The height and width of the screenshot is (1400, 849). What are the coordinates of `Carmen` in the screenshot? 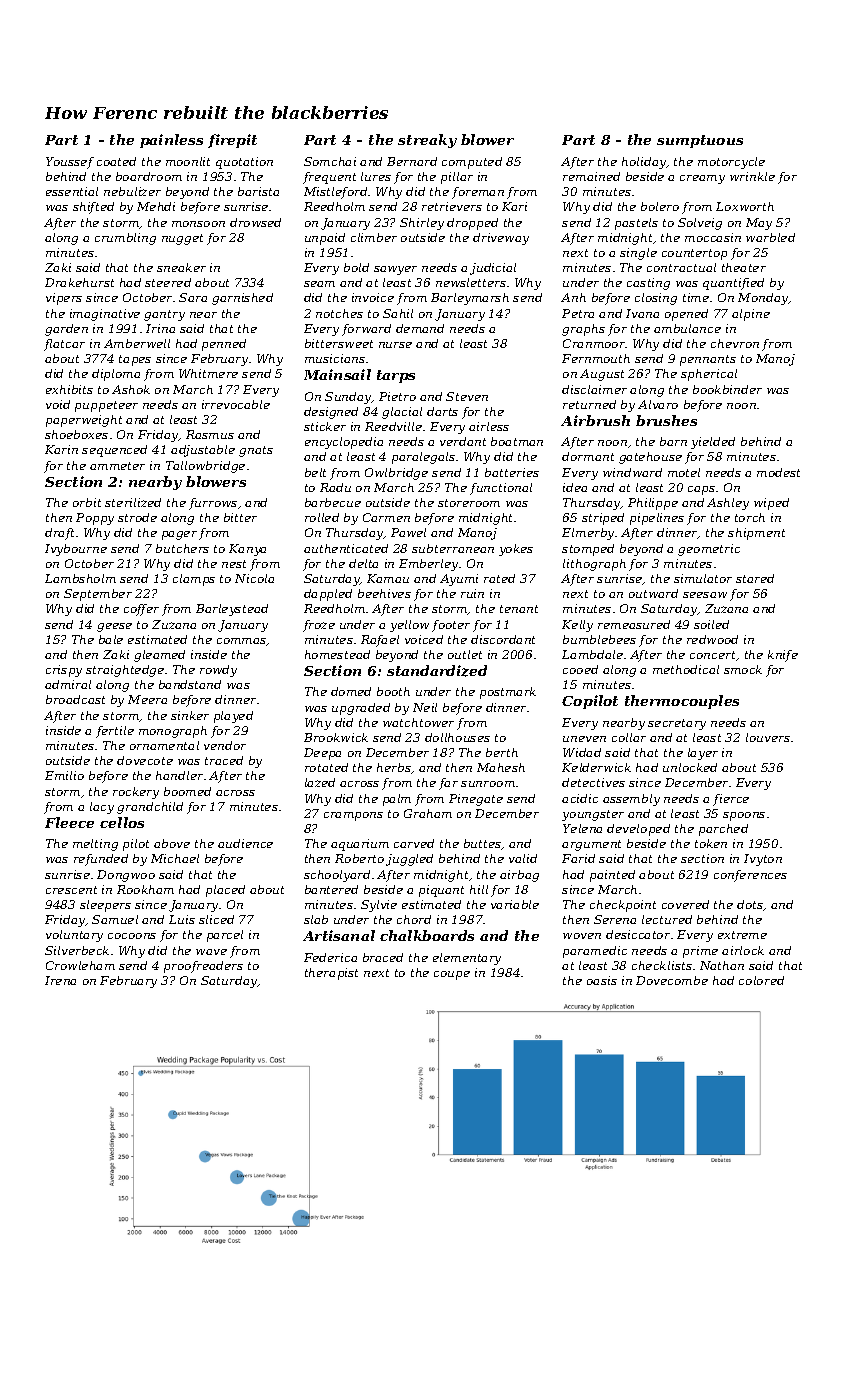 It's located at (386, 517).
